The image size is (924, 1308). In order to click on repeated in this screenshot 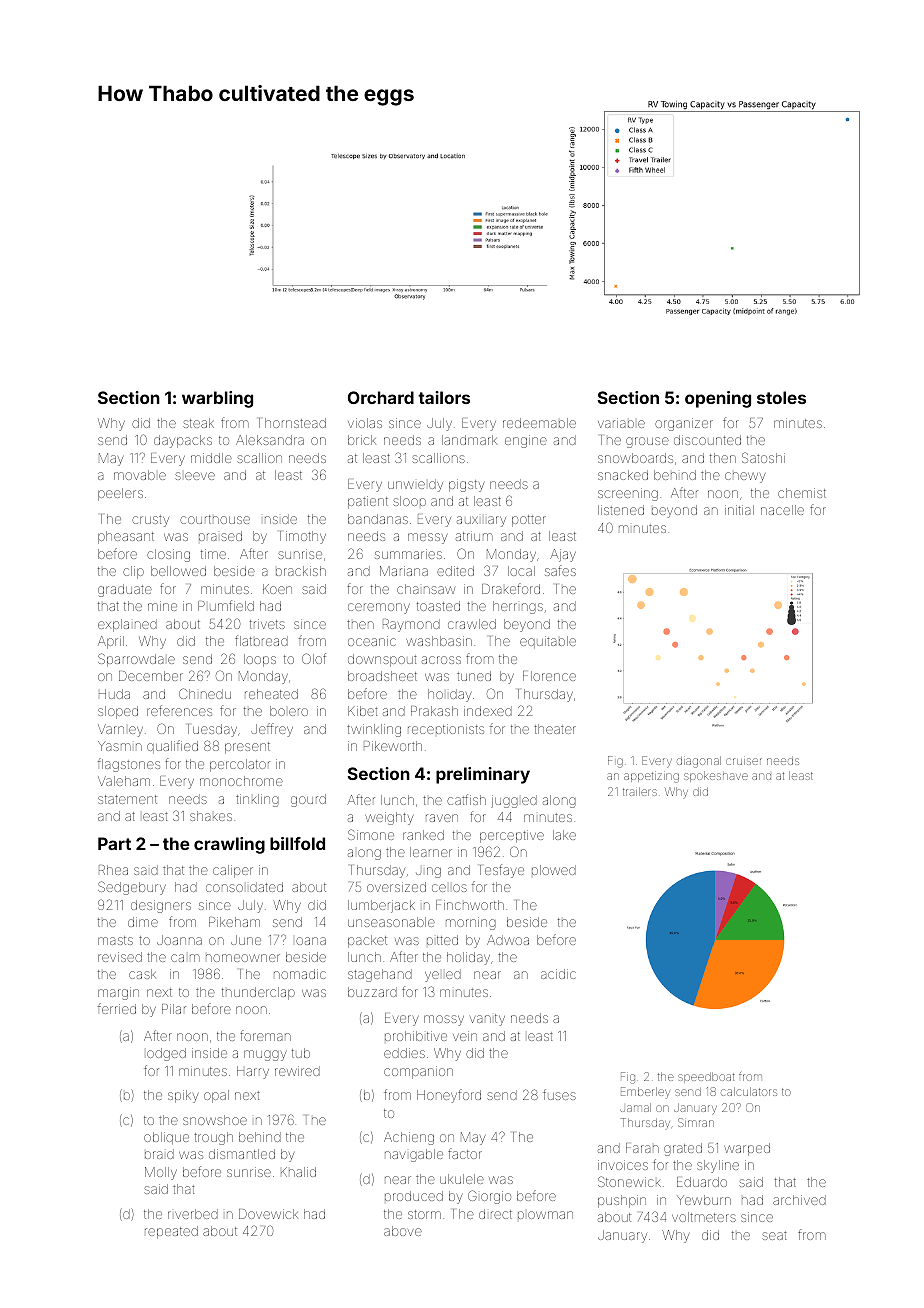, I will do `click(171, 1232)`.
